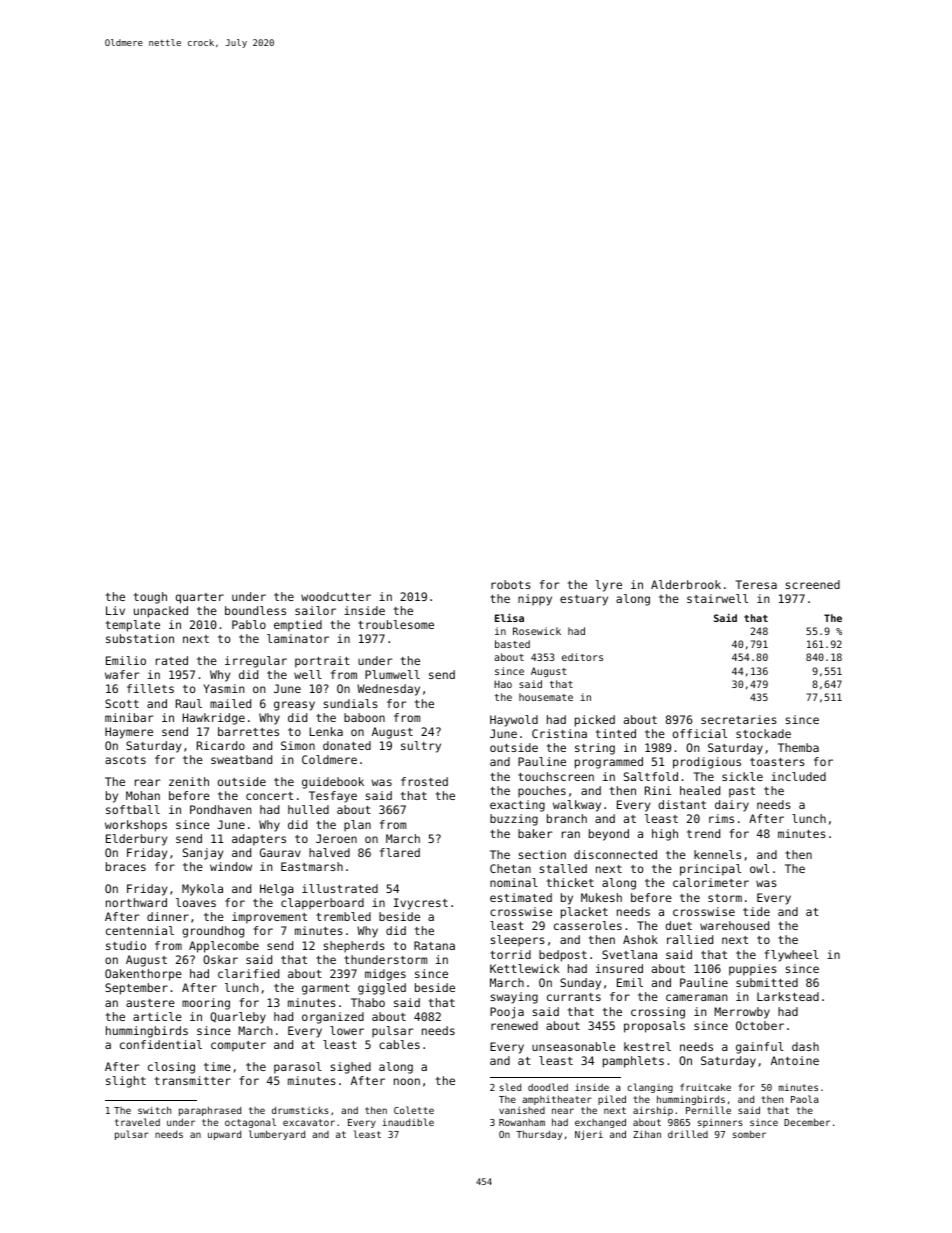 The height and width of the image is (1233, 952). What do you see at coordinates (224, 947) in the image?
I see `Applecombe` at bounding box center [224, 947].
